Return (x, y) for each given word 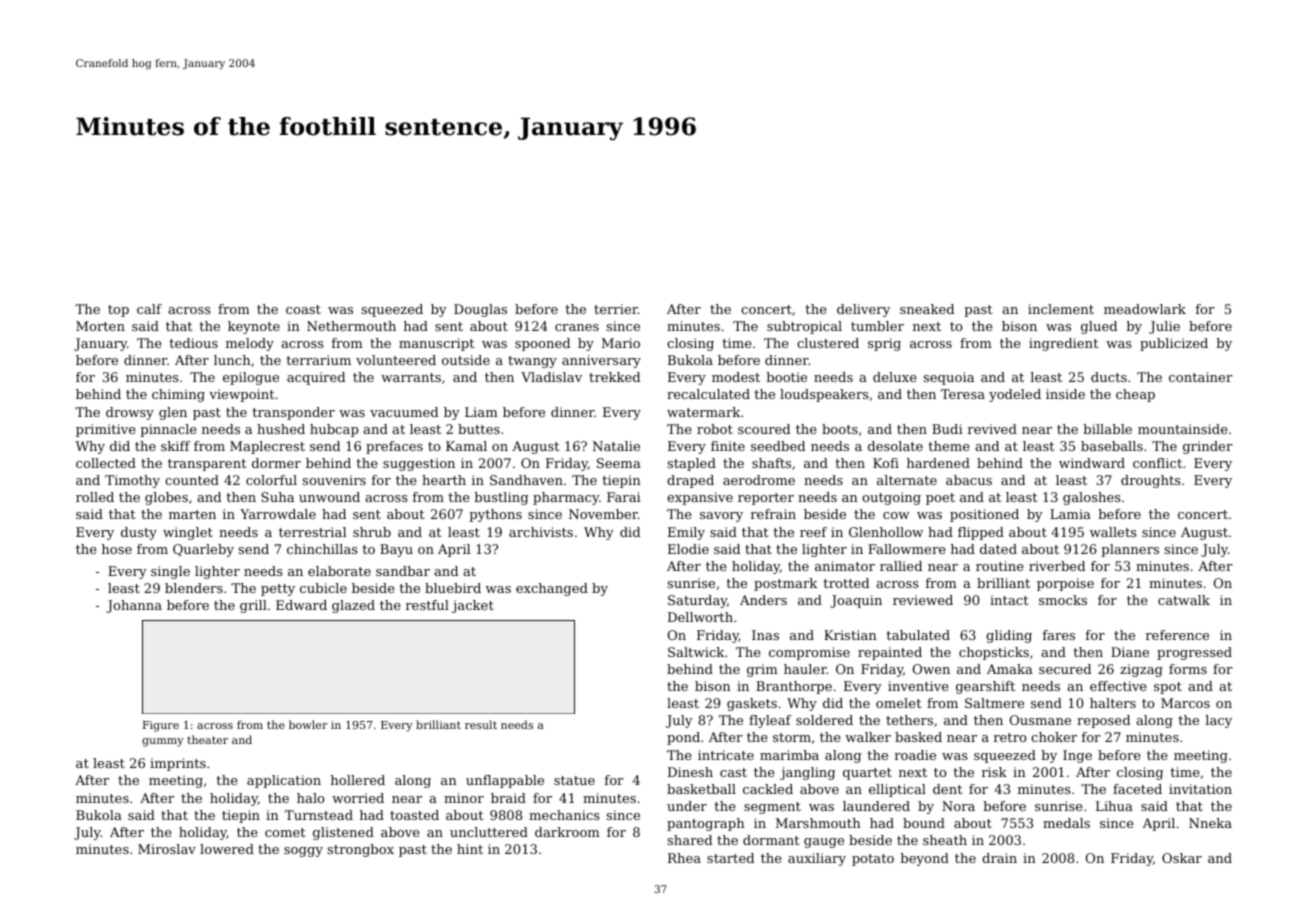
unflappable (505, 781)
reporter (766, 499)
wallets (1113, 532)
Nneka (1210, 823)
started (730, 858)
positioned (984, 515)
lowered (227, 849)
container (1201, 377)
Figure (161, 726)
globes (166, 498)
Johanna (134, 606)
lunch (232, 360)
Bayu (396, 550)
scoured (764, 429)
